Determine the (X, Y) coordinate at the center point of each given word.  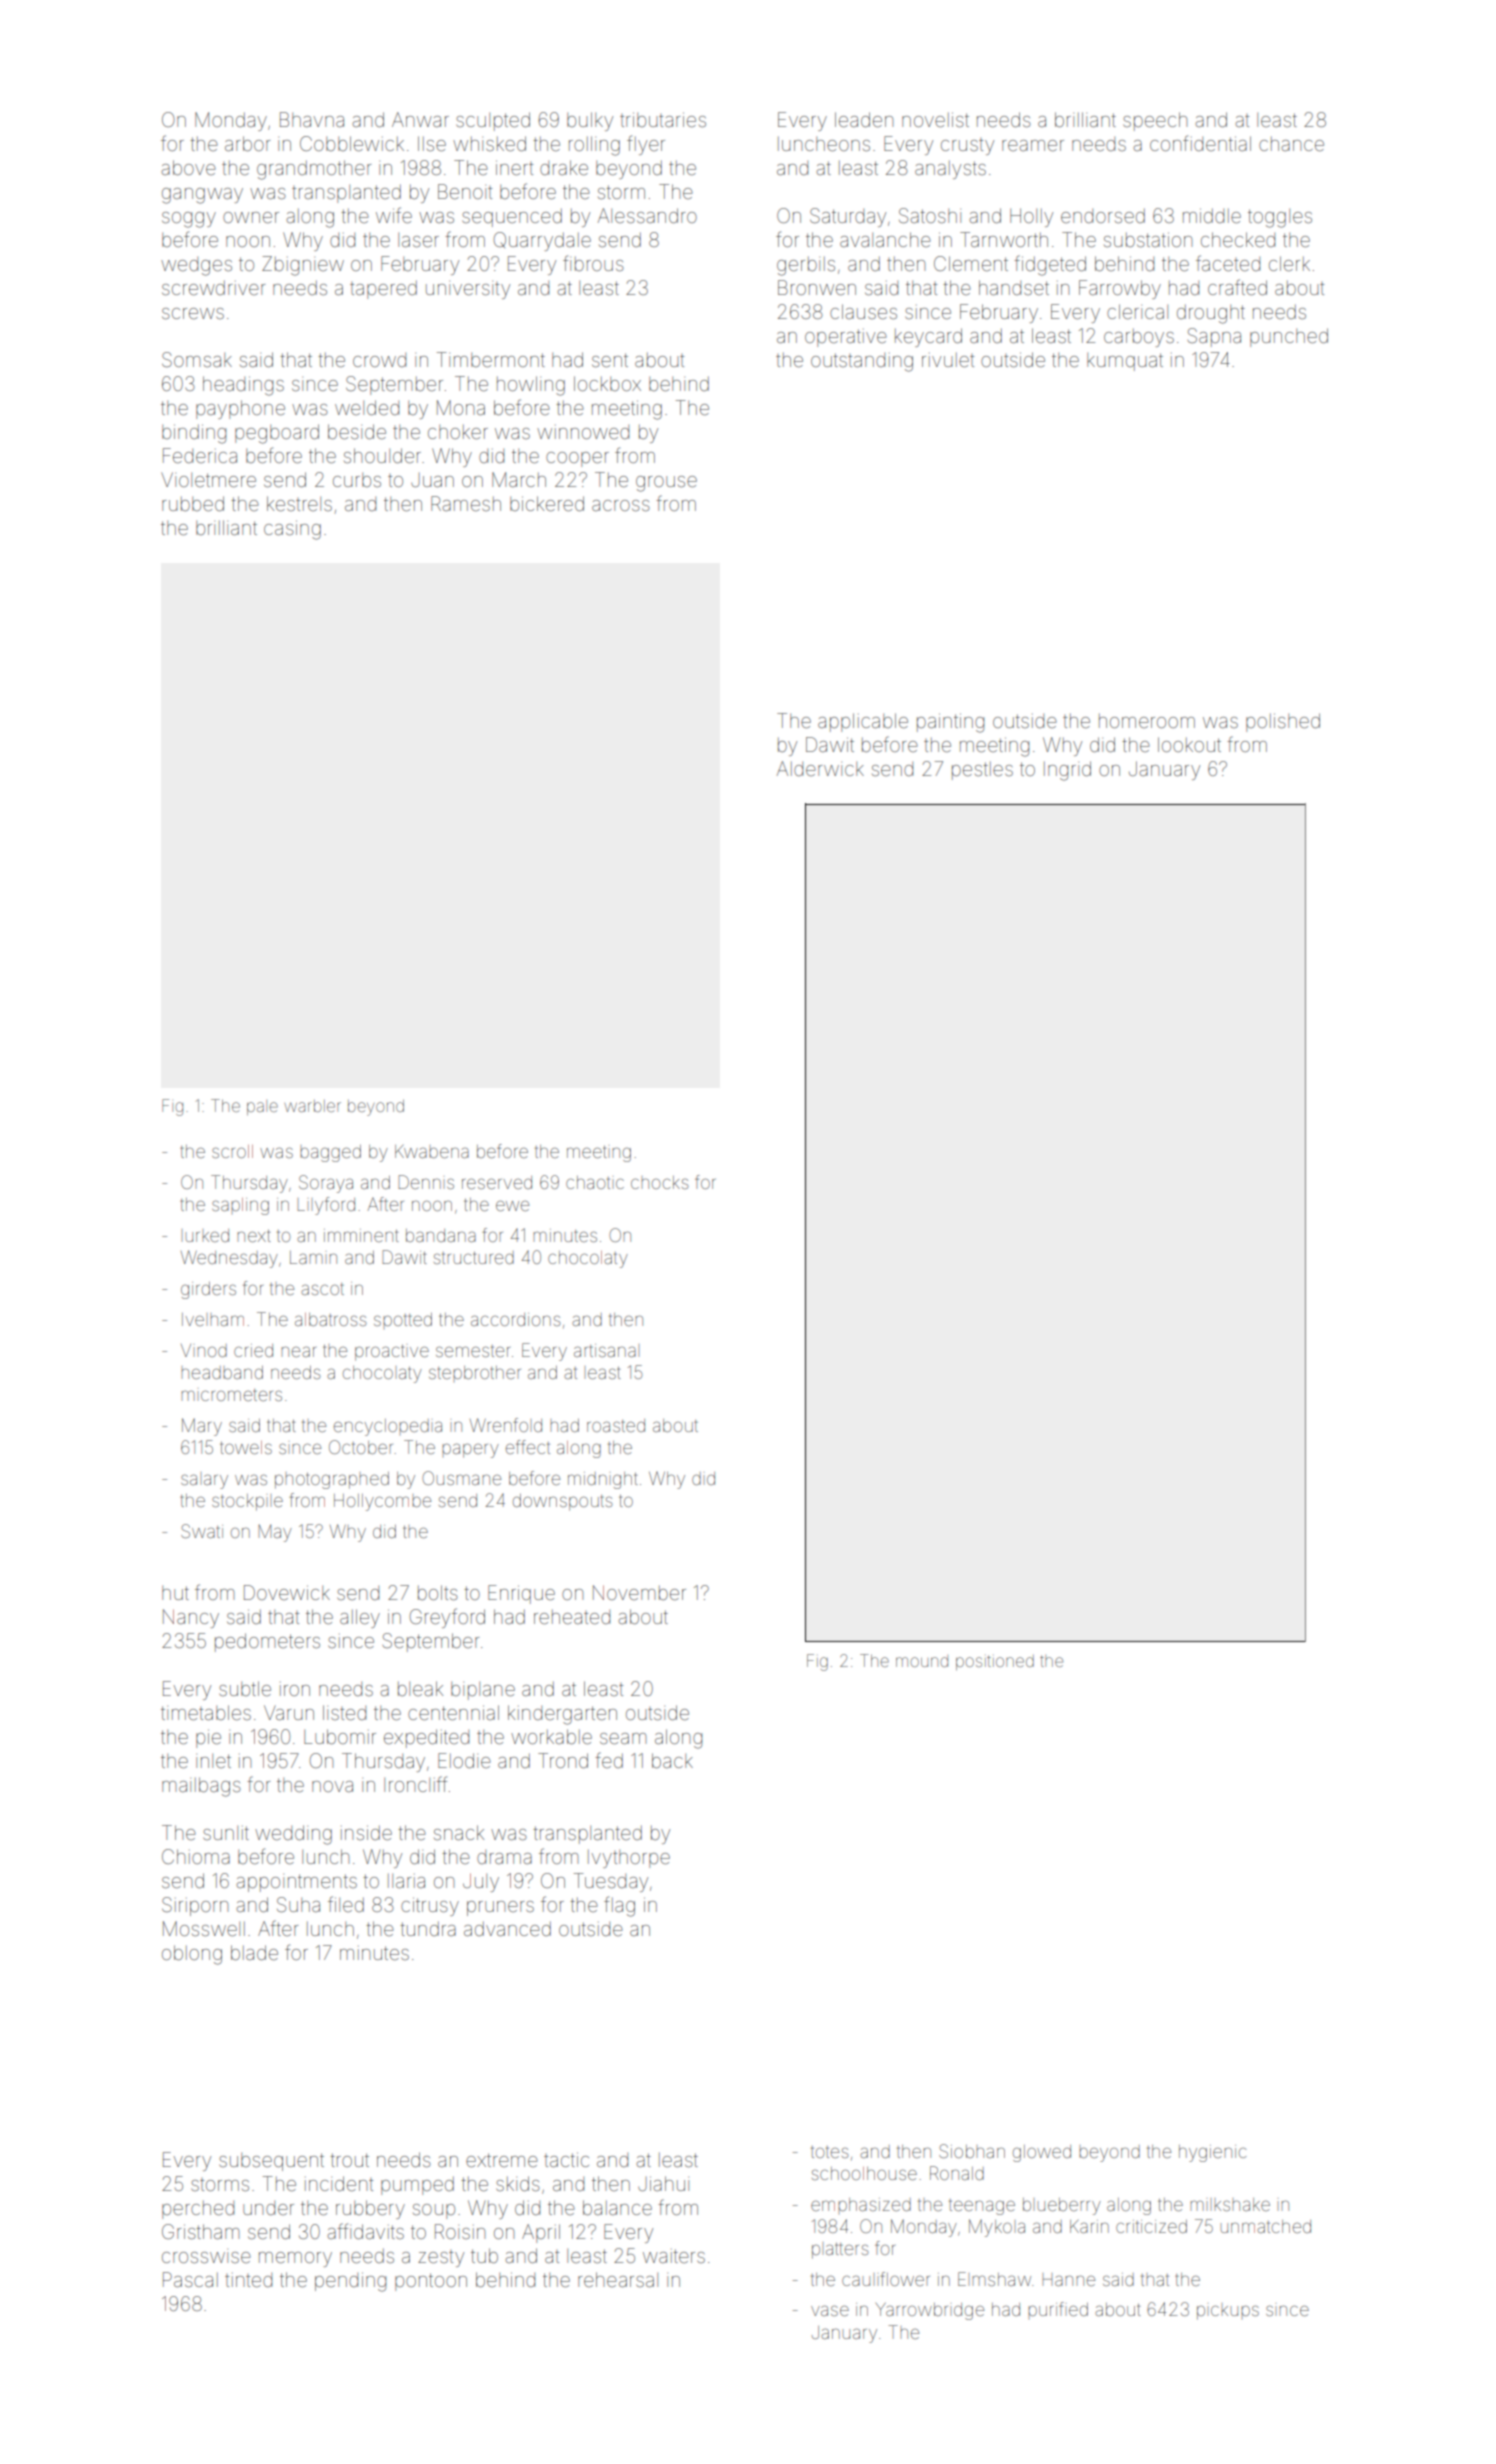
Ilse (432, 143)
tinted (248, 2280)
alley (360, 1618)
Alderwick (820, 768)
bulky (590, 121)
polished (1283, 722)
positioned (995, 1662)
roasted (616, 1425)
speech (1155, 121)
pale (262, 1107)
